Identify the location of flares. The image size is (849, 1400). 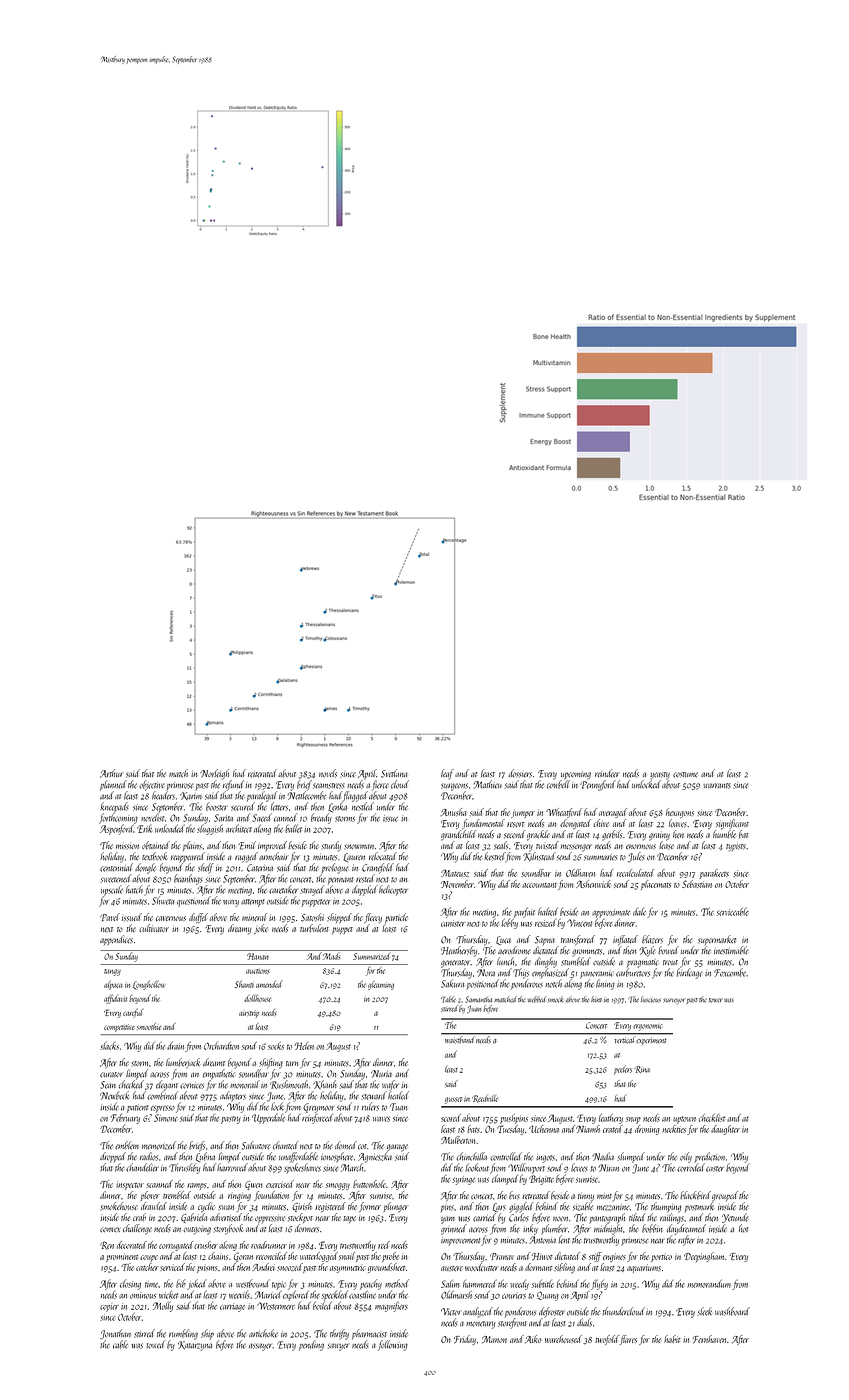
(628, 1340).
